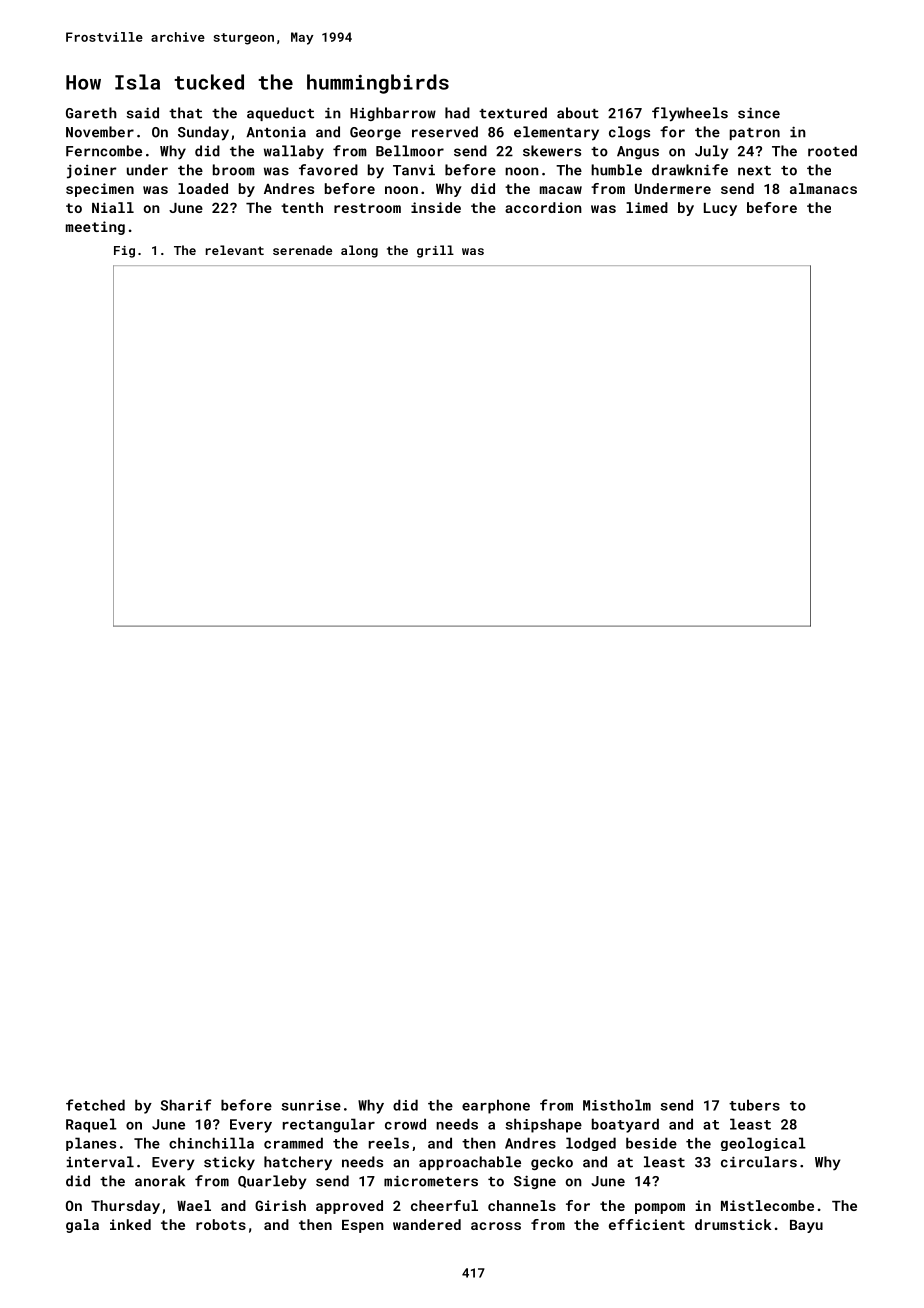  Describe the element at coordinates (124, 252) in the image. I see `Fig` at that location.
